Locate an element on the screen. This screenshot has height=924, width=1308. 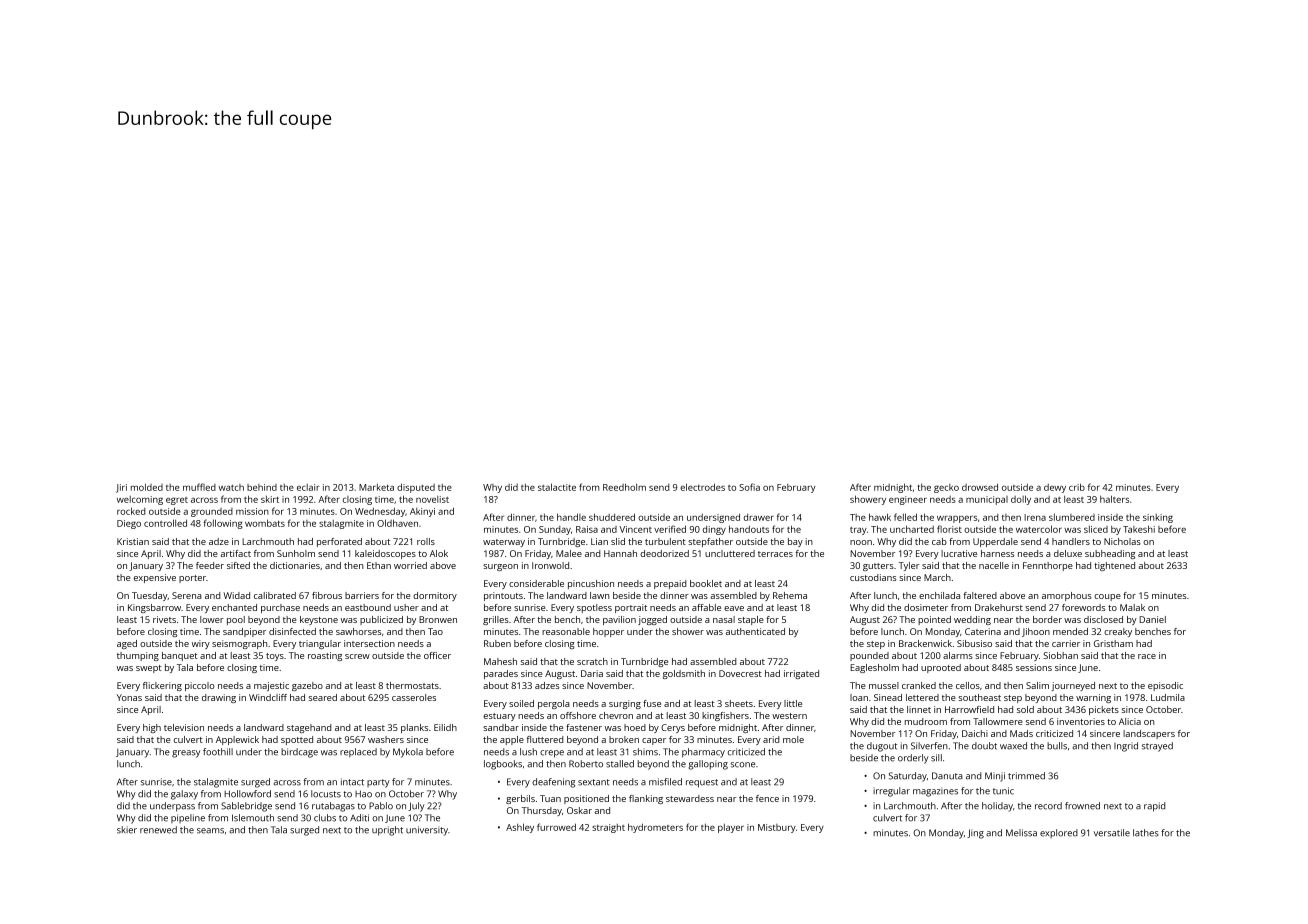
straight is located at coordinates (608, 828).
